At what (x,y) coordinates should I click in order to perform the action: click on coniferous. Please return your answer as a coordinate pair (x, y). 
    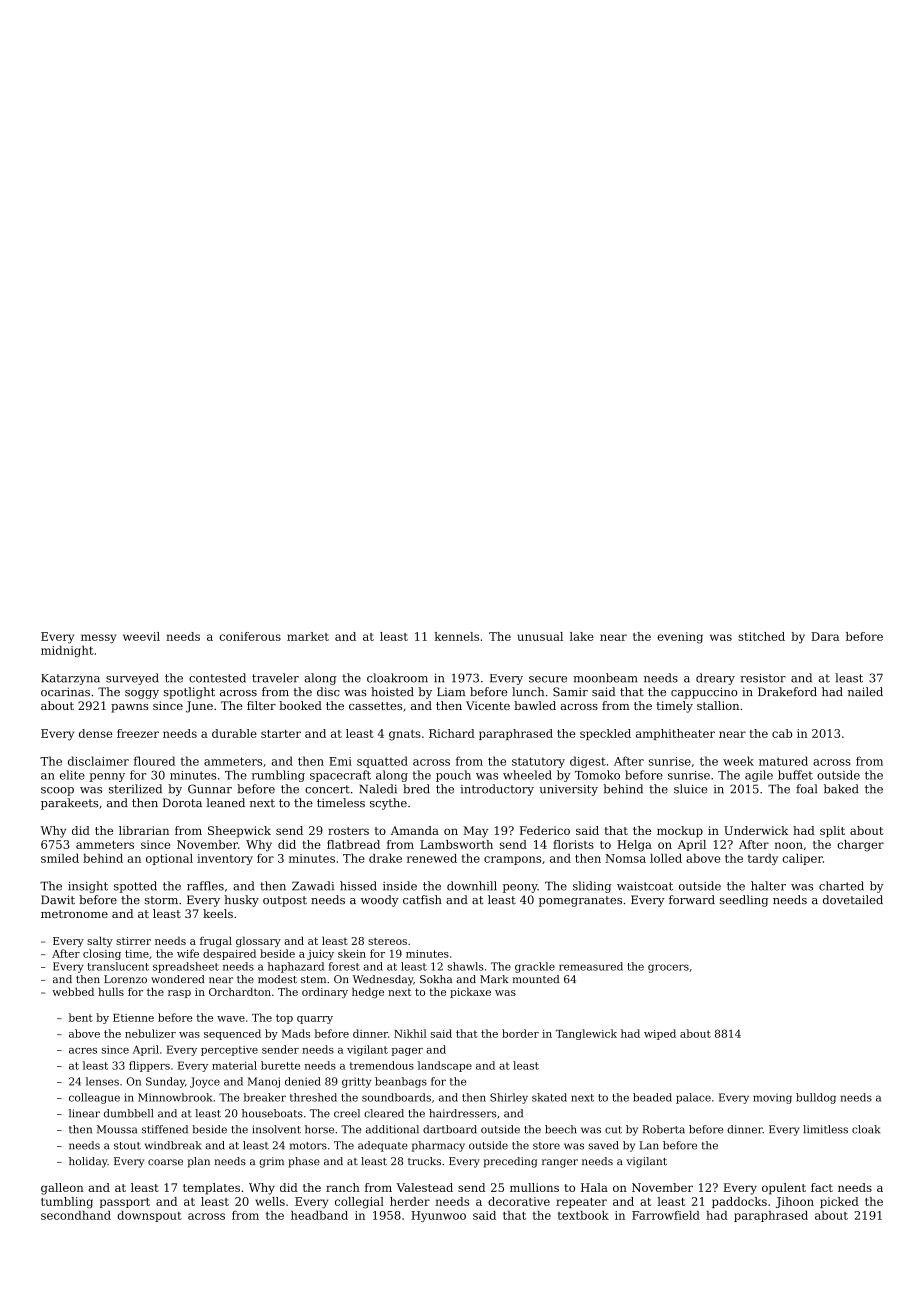
    Looking at the image, I should click on (250, 636).
